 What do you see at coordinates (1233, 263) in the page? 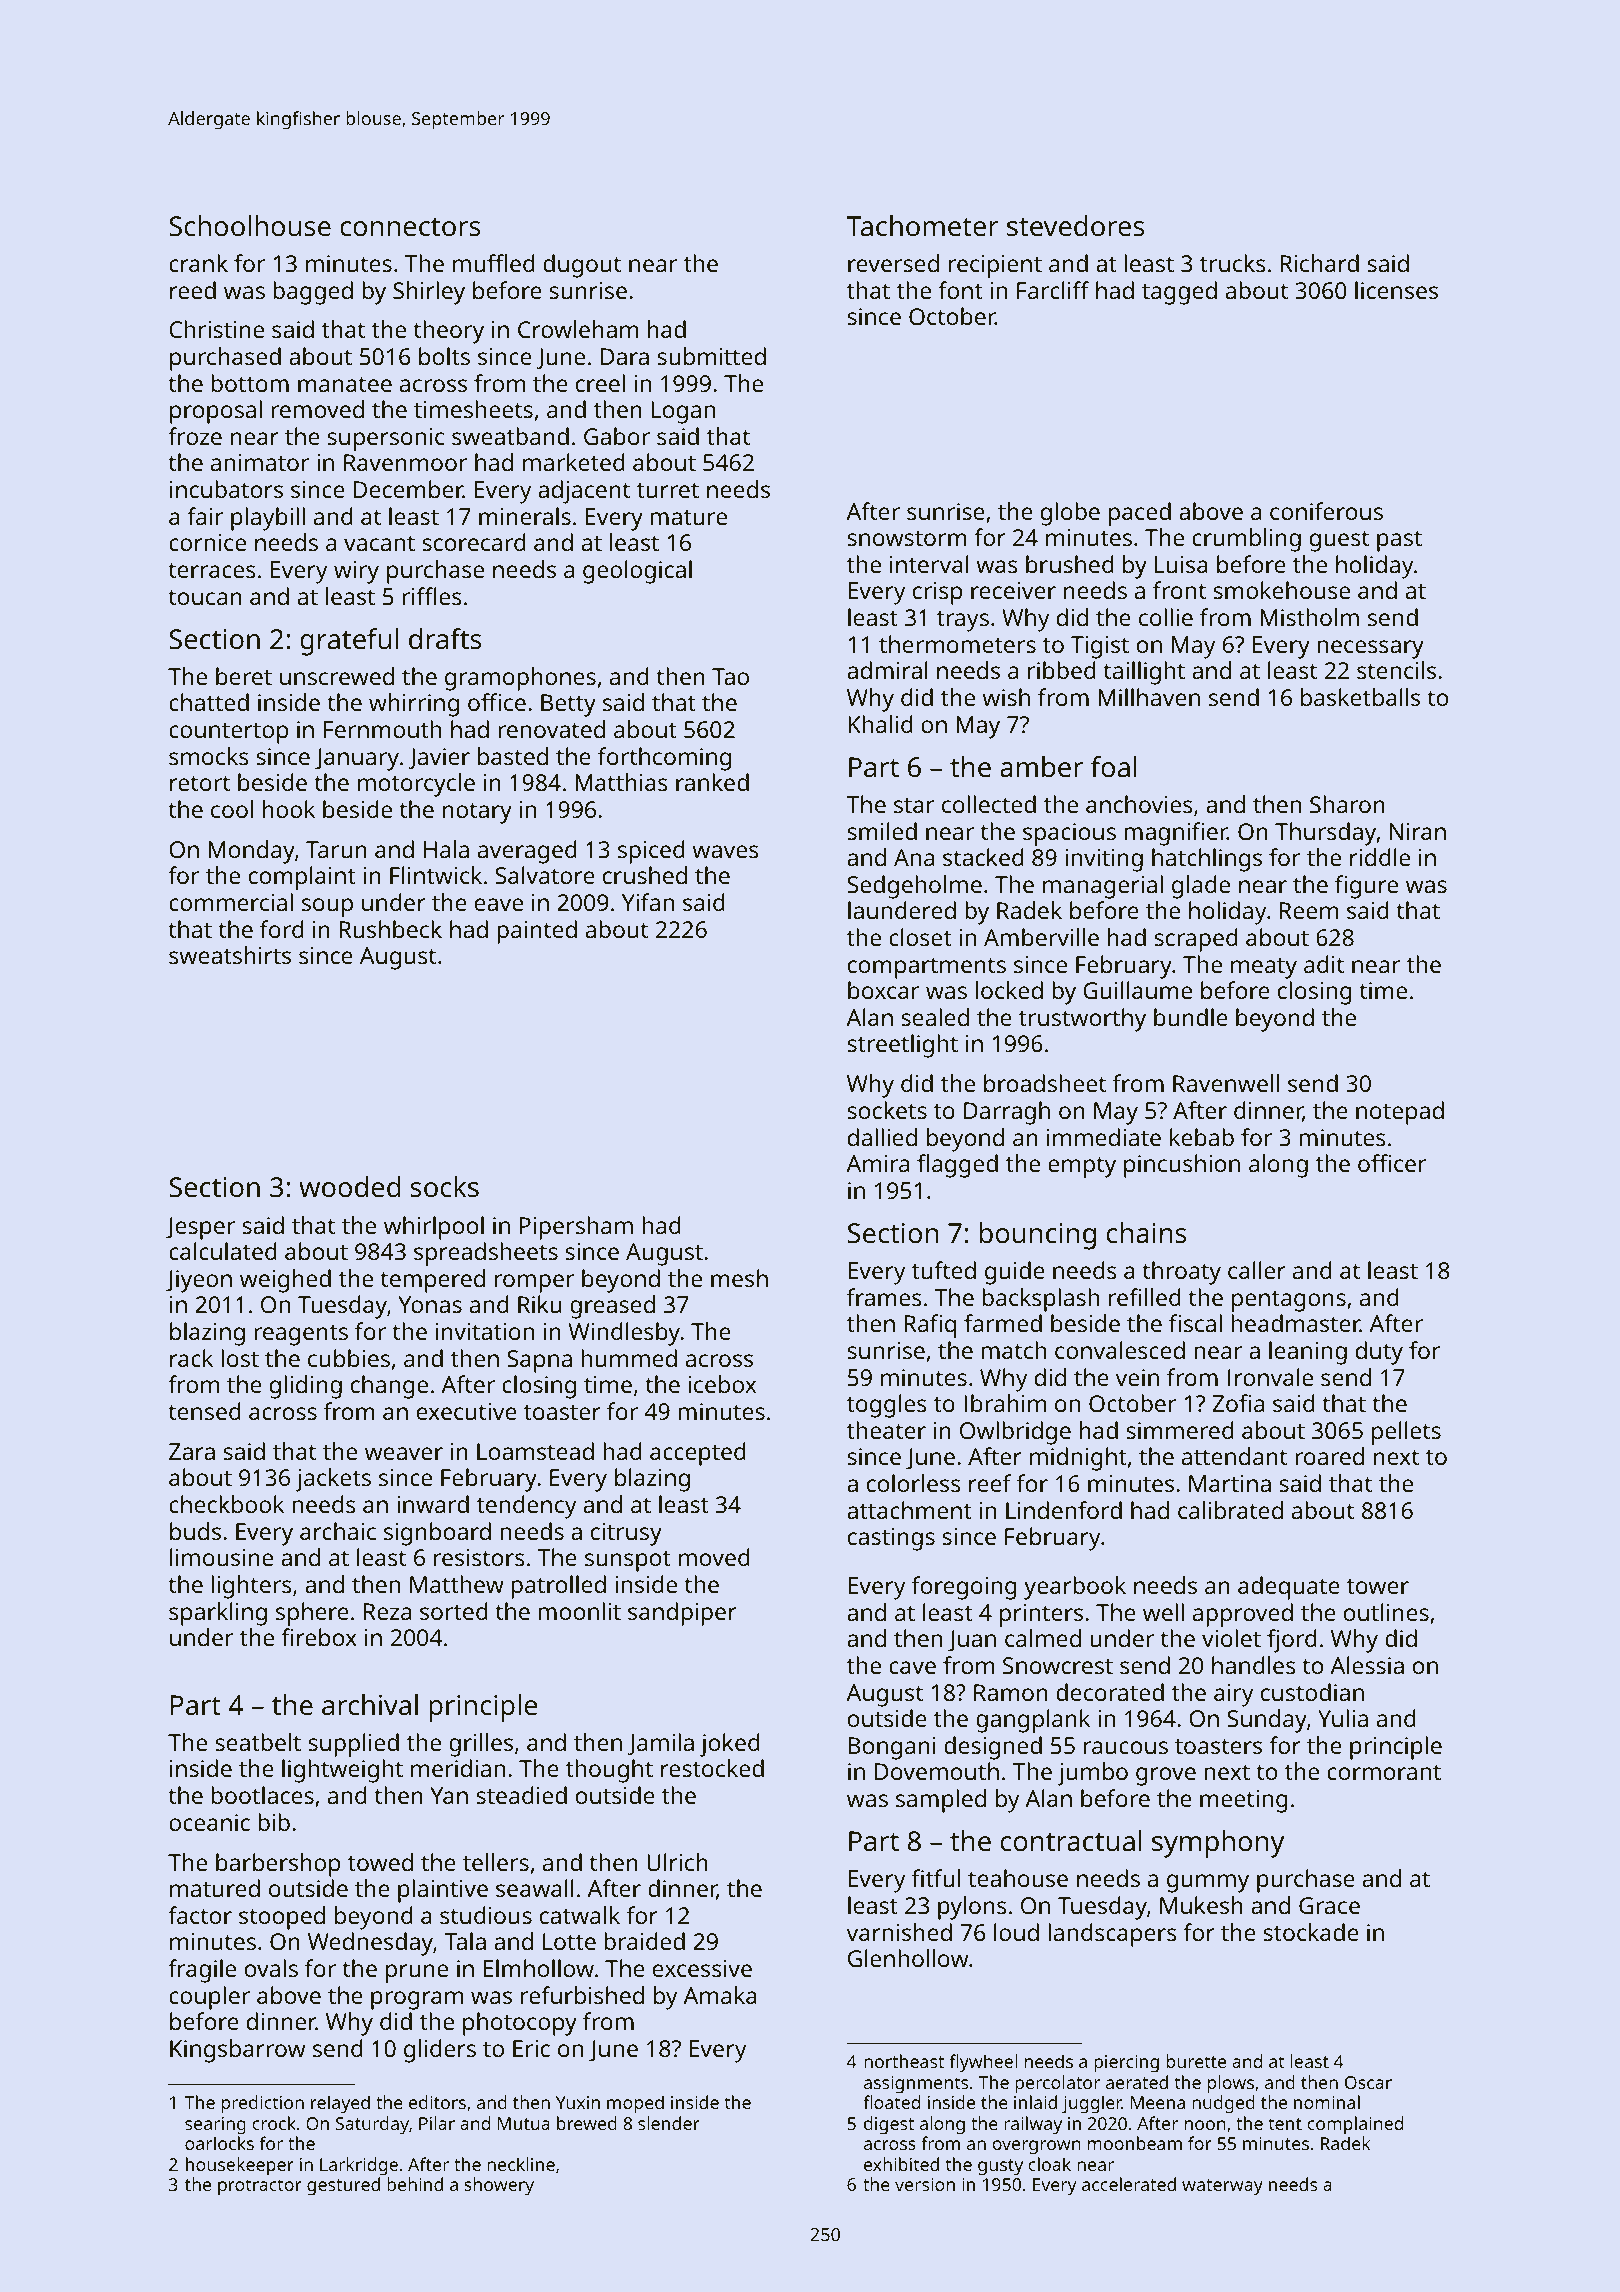
I see `trucks` at bounding box center [1233, 263].
